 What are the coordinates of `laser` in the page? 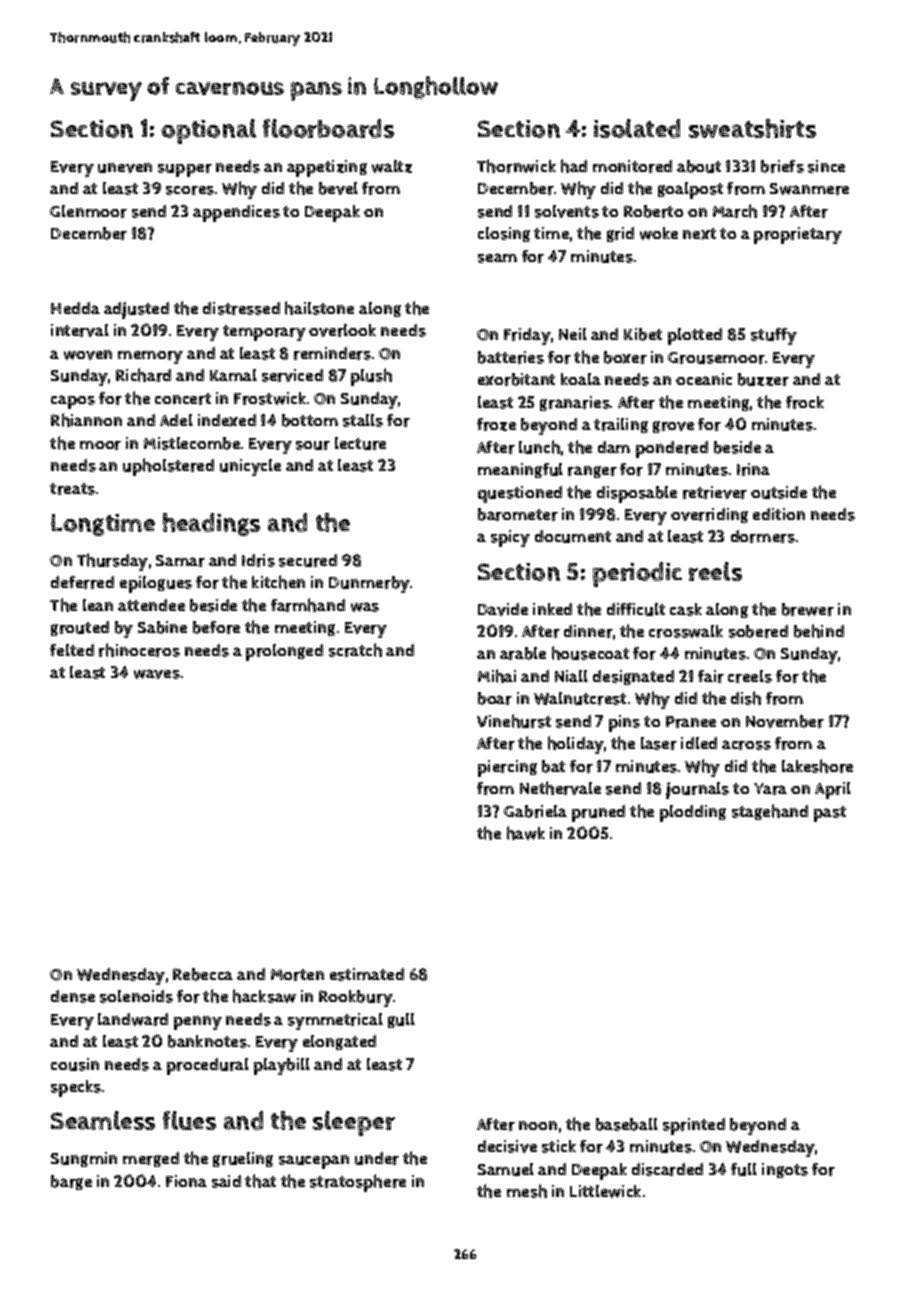 It's located at (659, 743).
